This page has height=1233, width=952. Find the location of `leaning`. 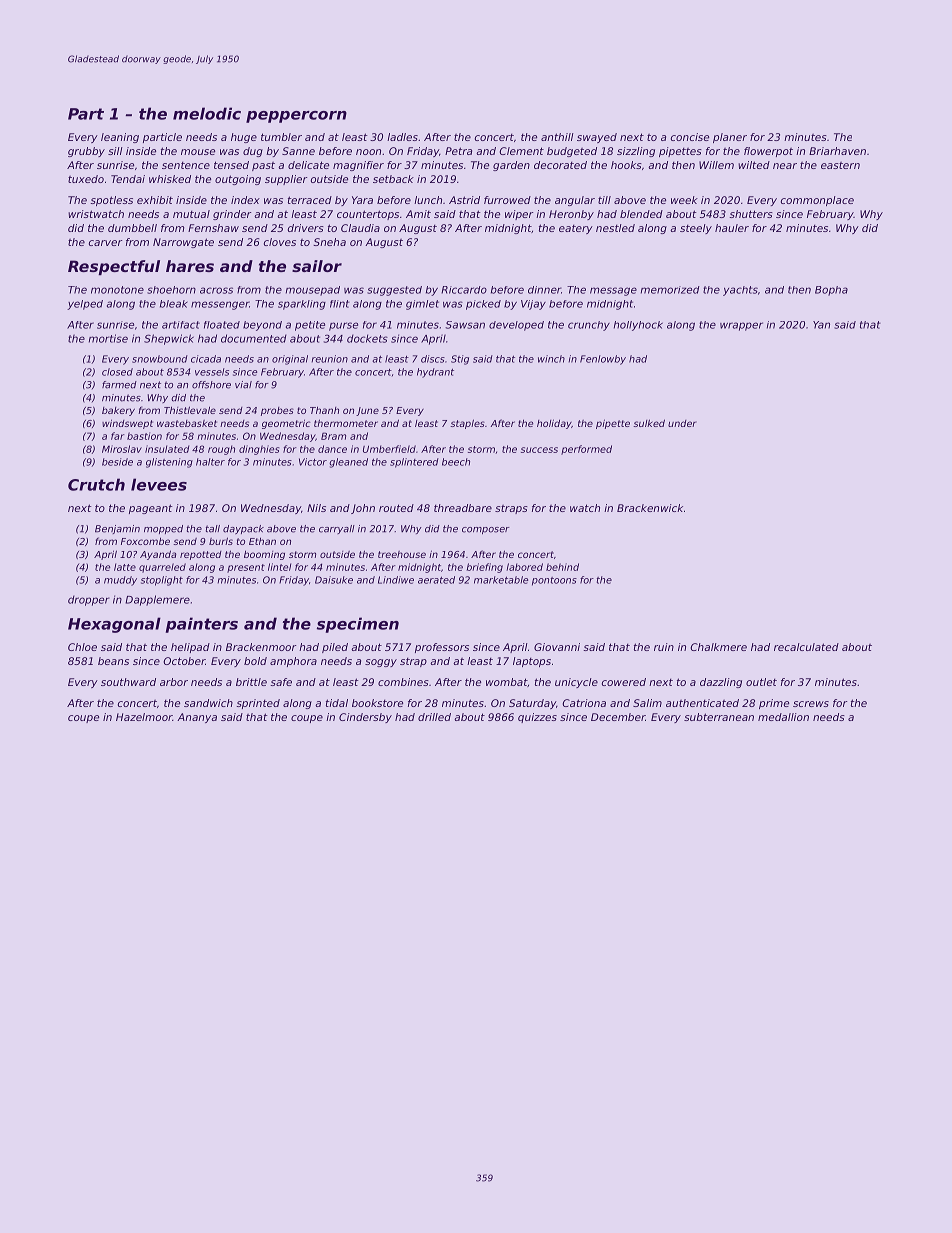

leaning is located at coordinates (120, 138).
